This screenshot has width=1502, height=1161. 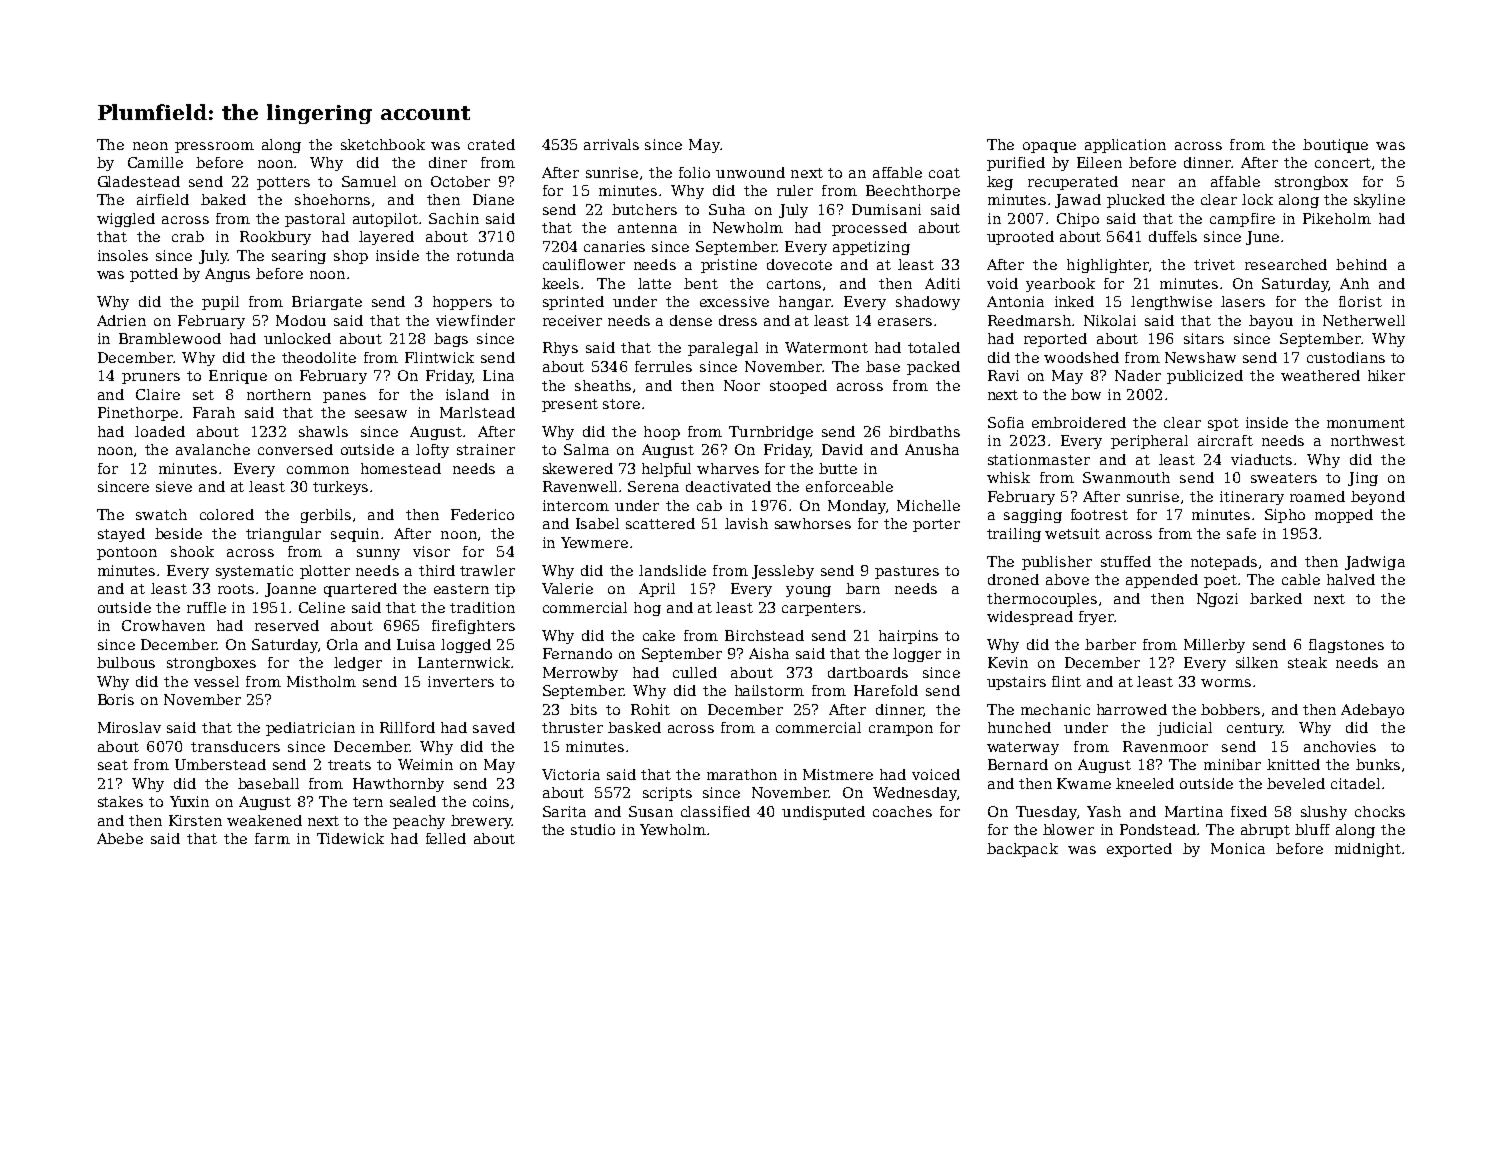 What do you see at coordinates (473, 627) in the screenshot?
I see `firefighters` at bounding box center [473, 627].
